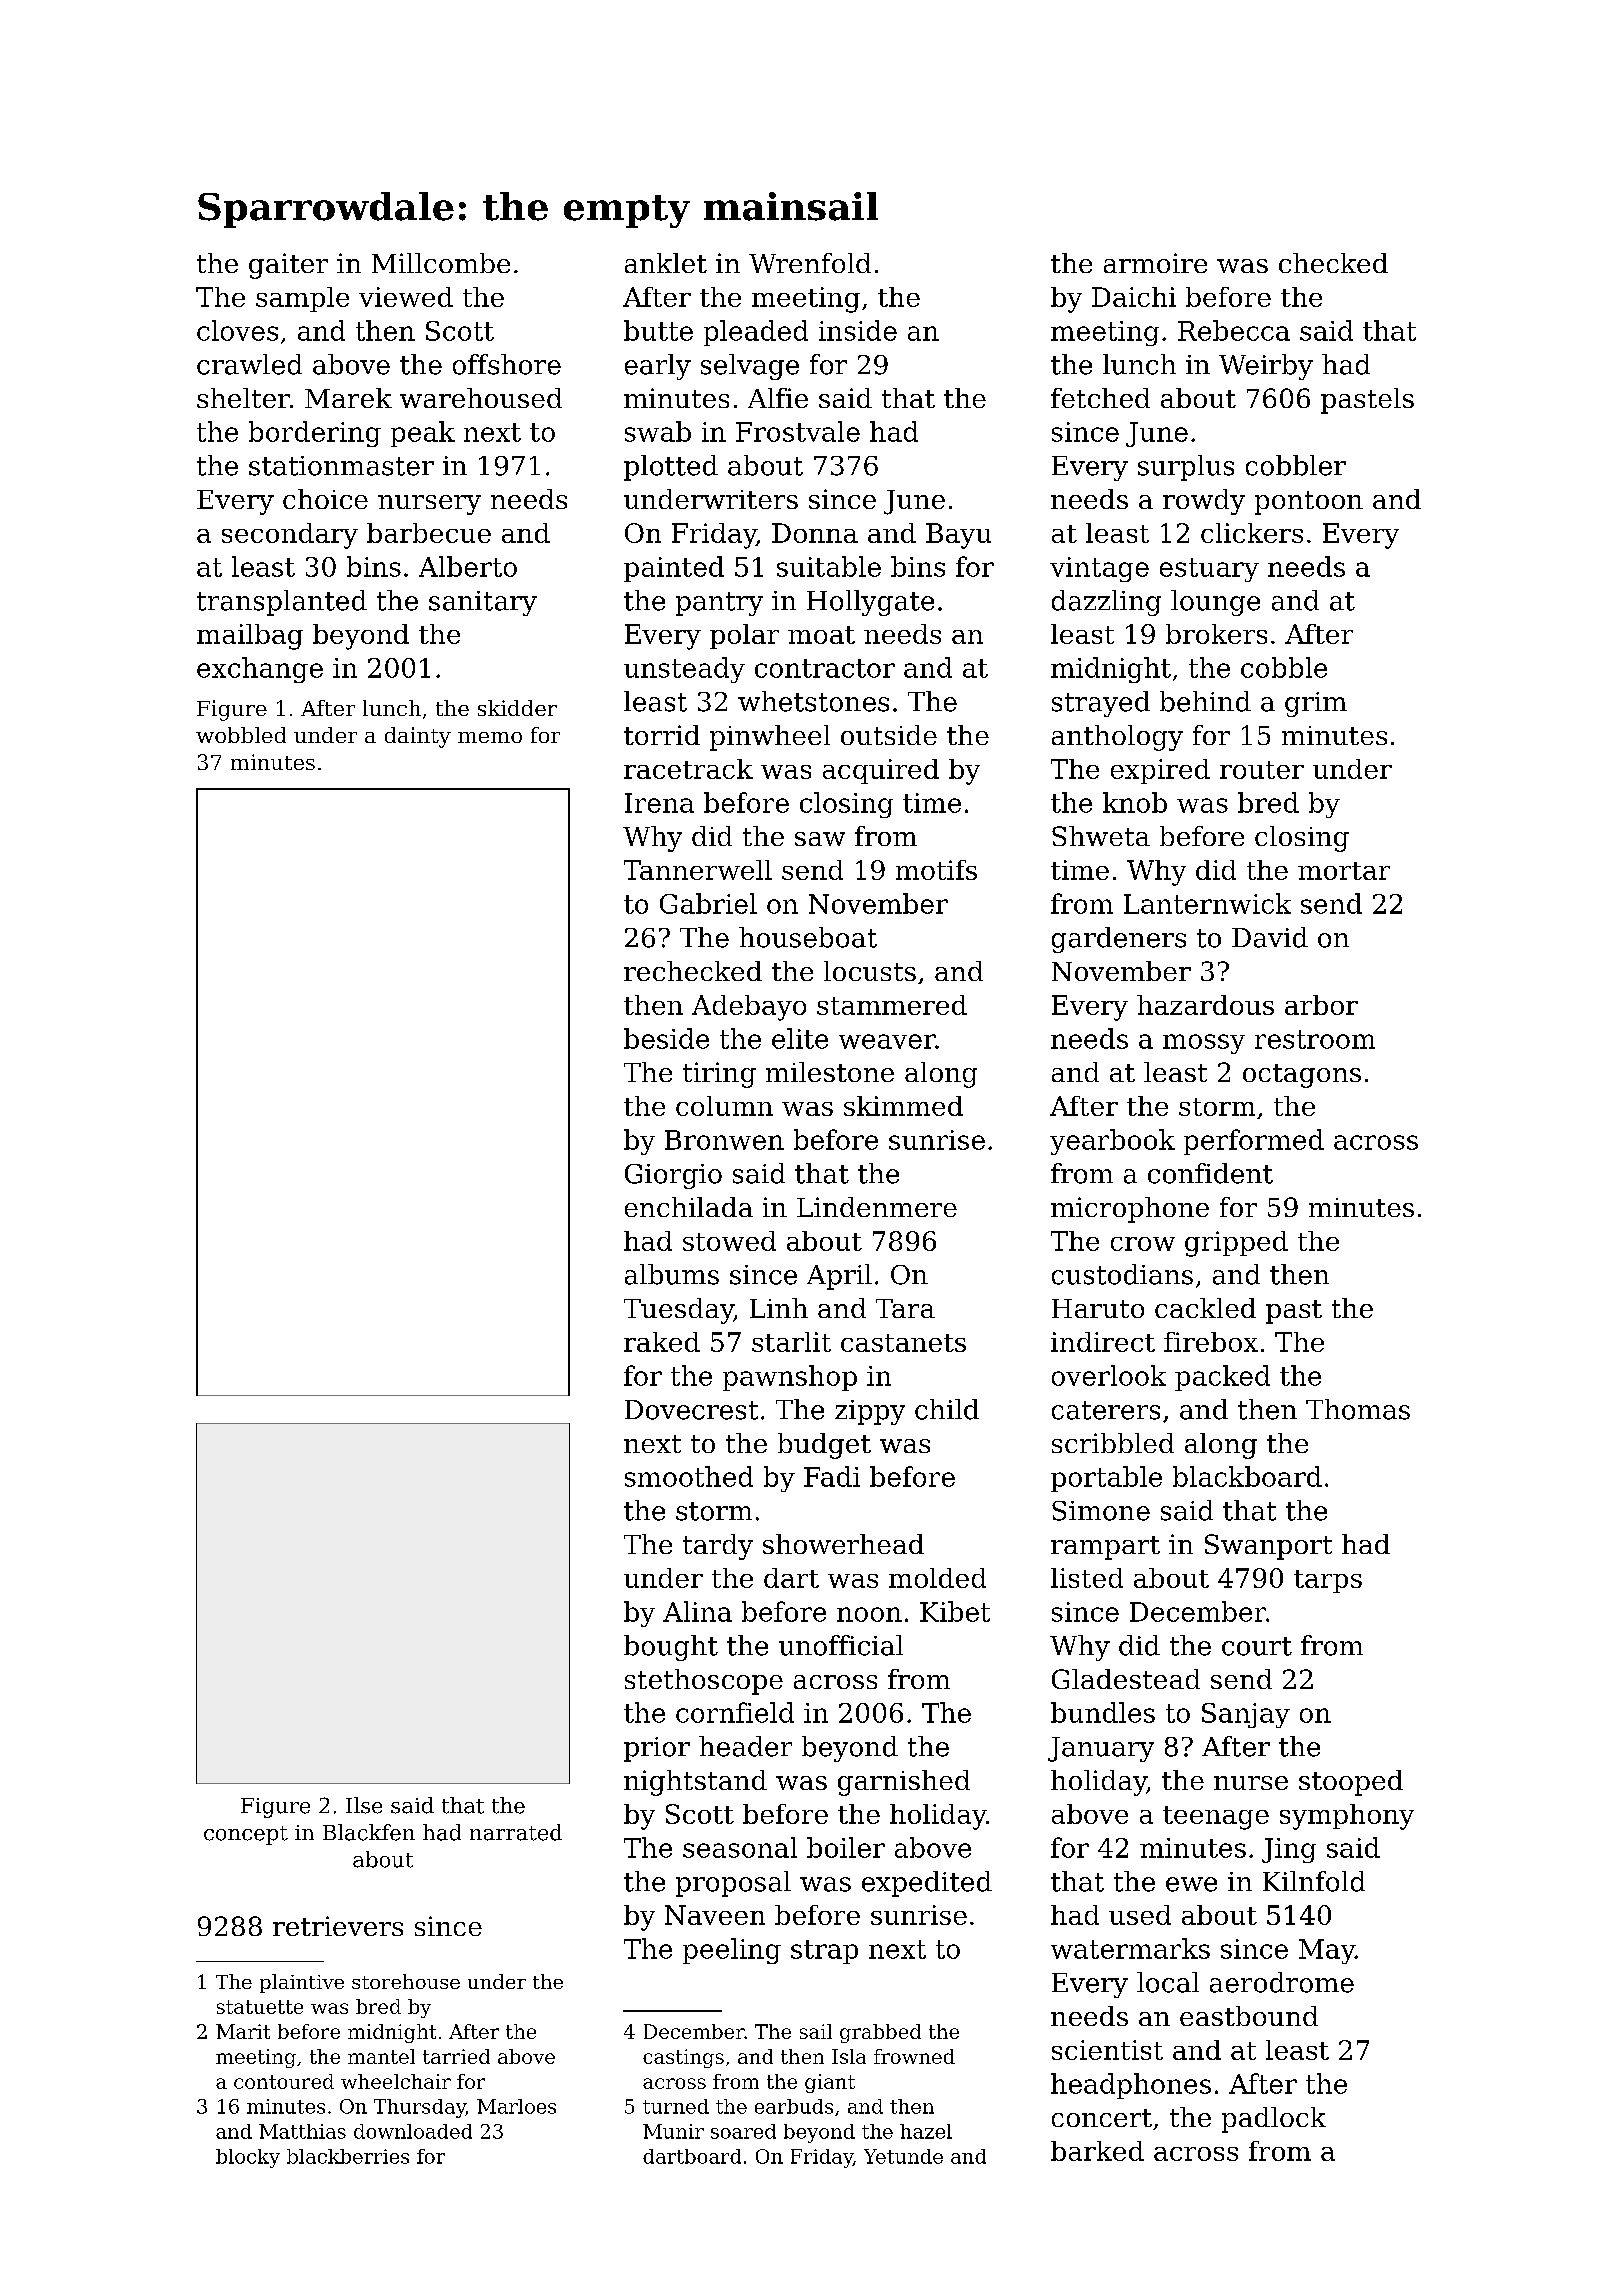 The height and width of the screenshot is (2292, 1620). I want to click on Millcombe, so click(441, 263).
